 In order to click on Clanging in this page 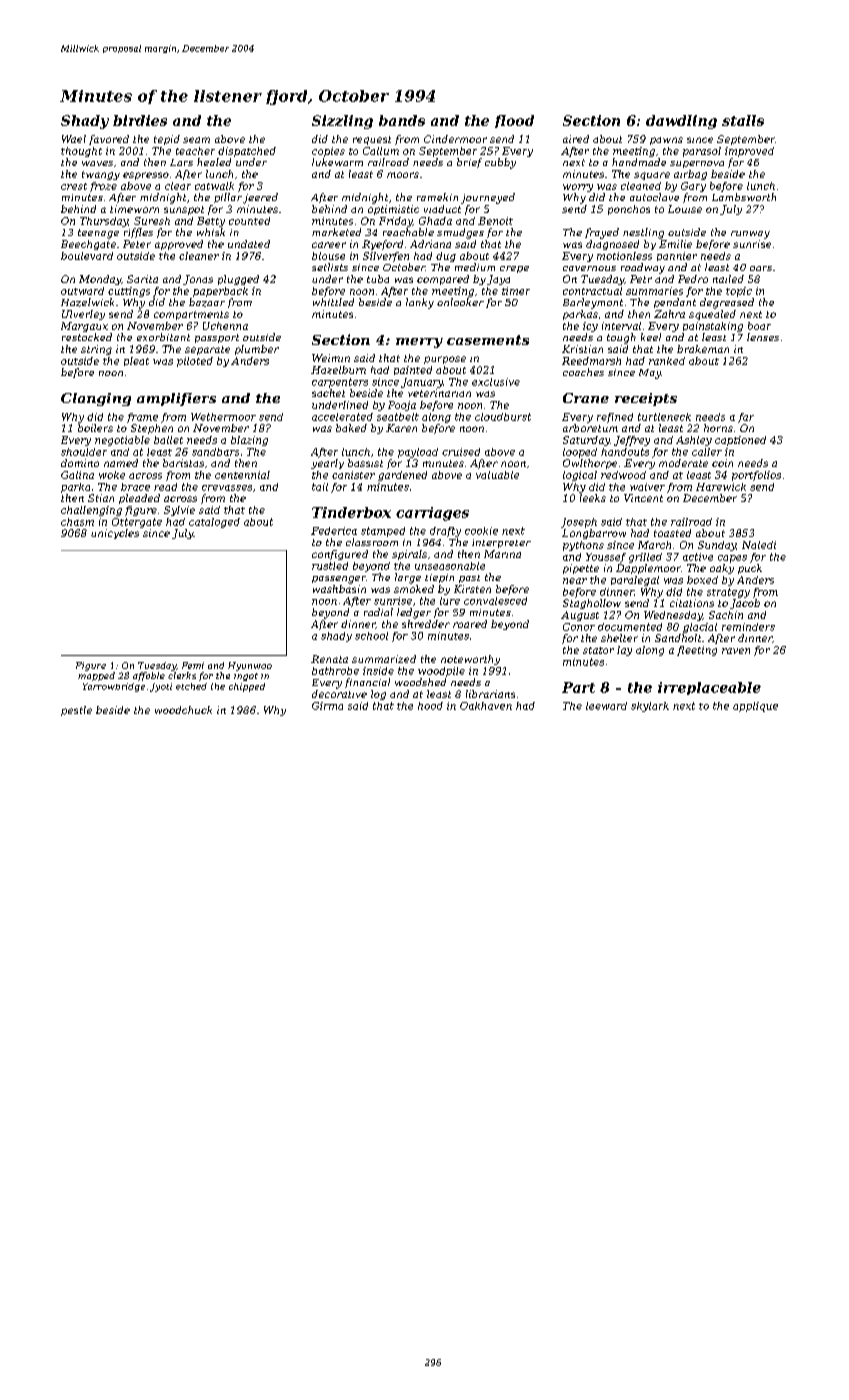, I will do `click(96, 399)`.
